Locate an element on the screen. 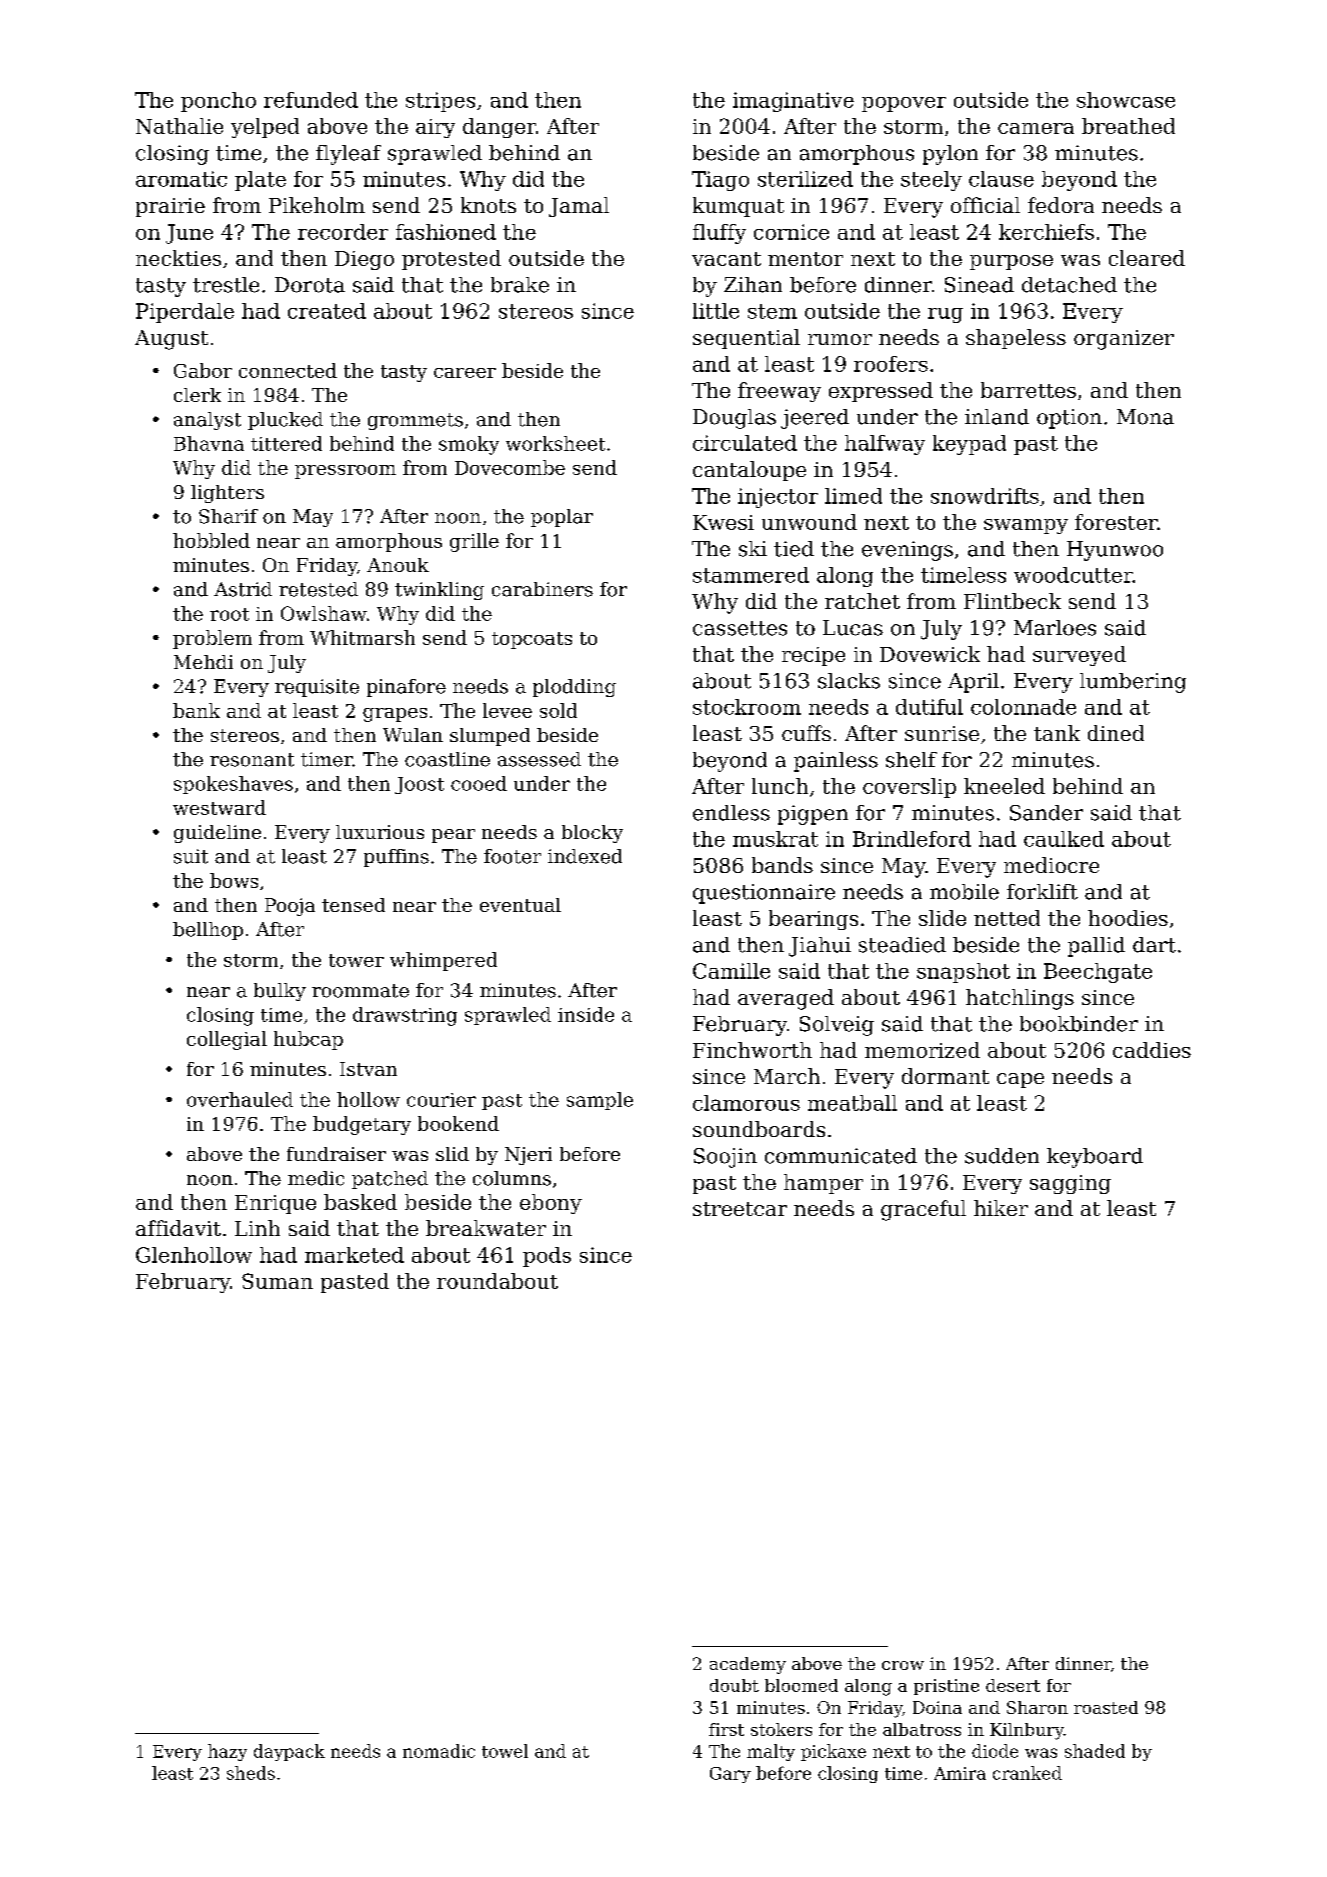 The image size is (1327, 1877). camera is located at coordinates (1036, 128).
